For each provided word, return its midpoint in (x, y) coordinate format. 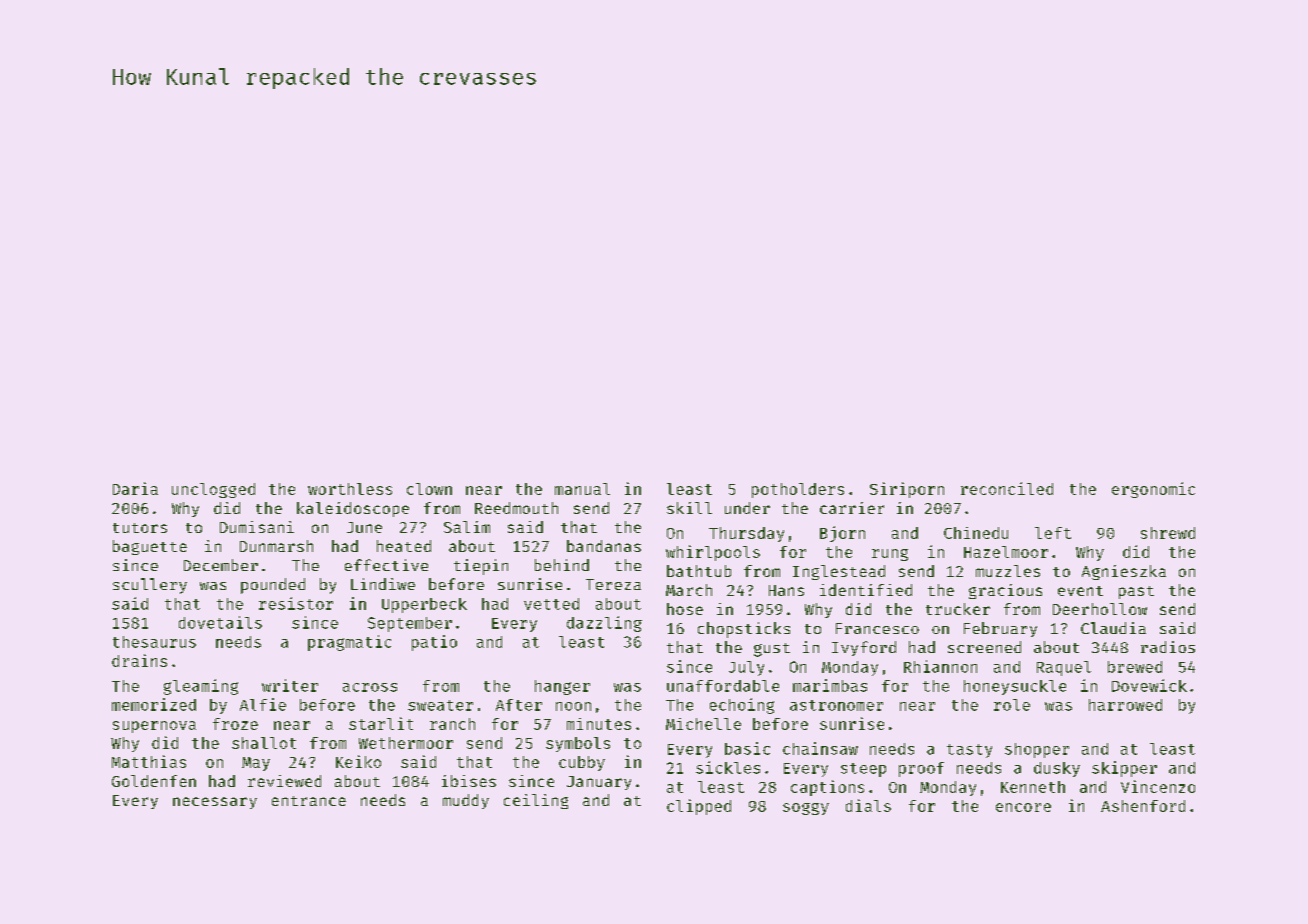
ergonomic (1153, 490)
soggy (806, 809)
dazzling (604, 624)
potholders (798, 490)
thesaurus (154, 642)
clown (429, 489)
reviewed (284, 781)
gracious (1005, 591)
